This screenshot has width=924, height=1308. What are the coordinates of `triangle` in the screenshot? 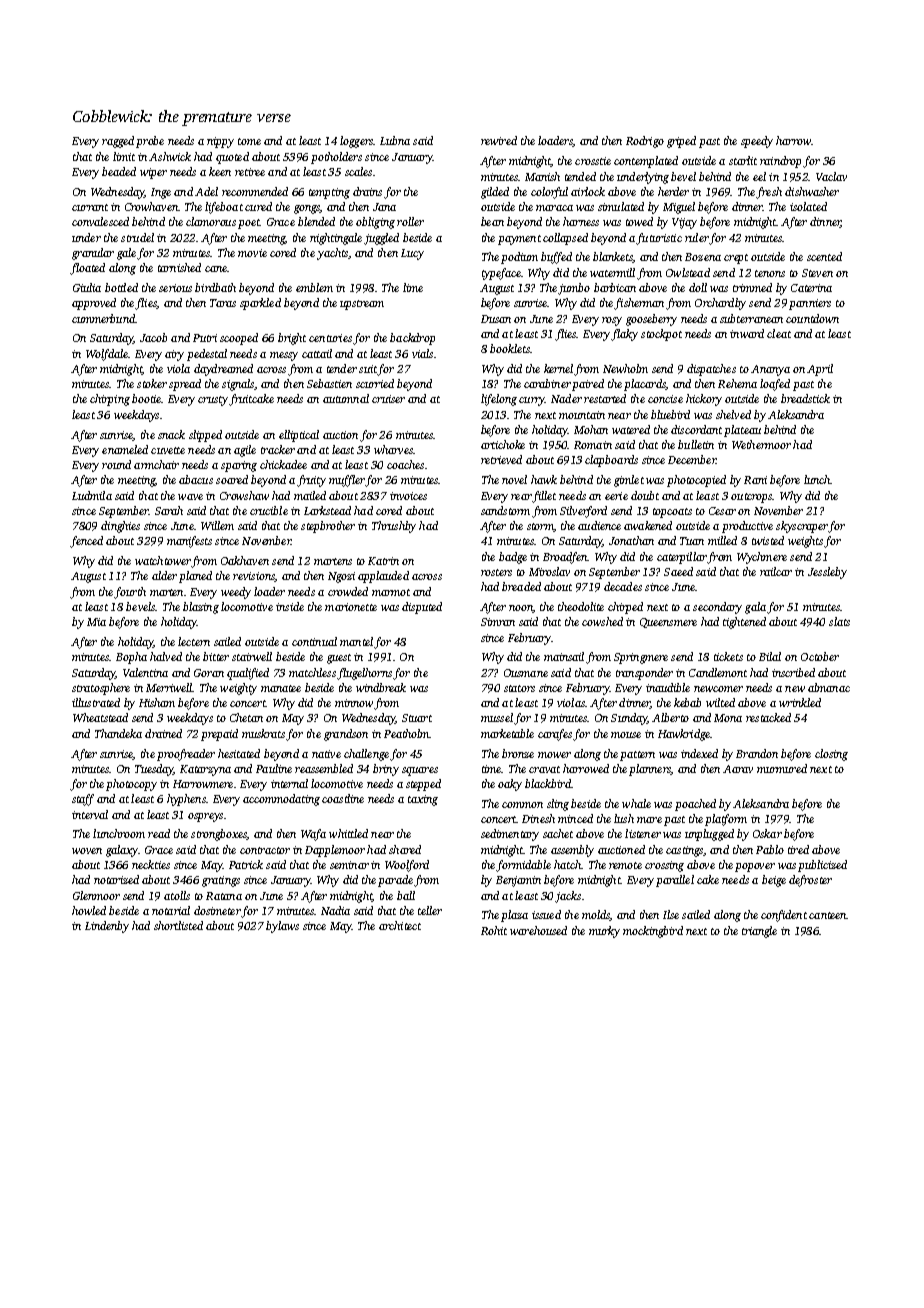 It's located at (759, 932).
